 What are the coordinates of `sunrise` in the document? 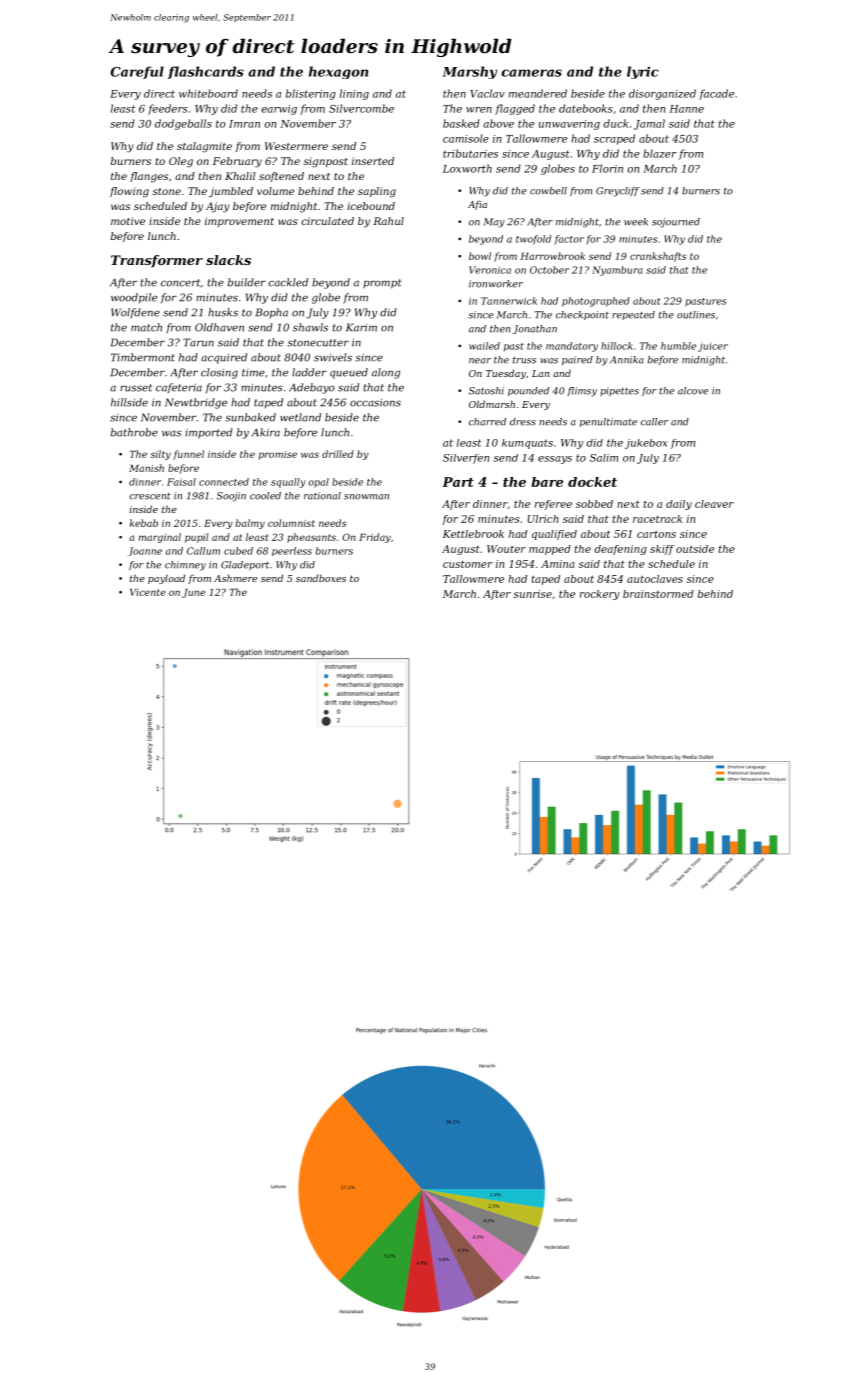 It's located at (533, 594).
